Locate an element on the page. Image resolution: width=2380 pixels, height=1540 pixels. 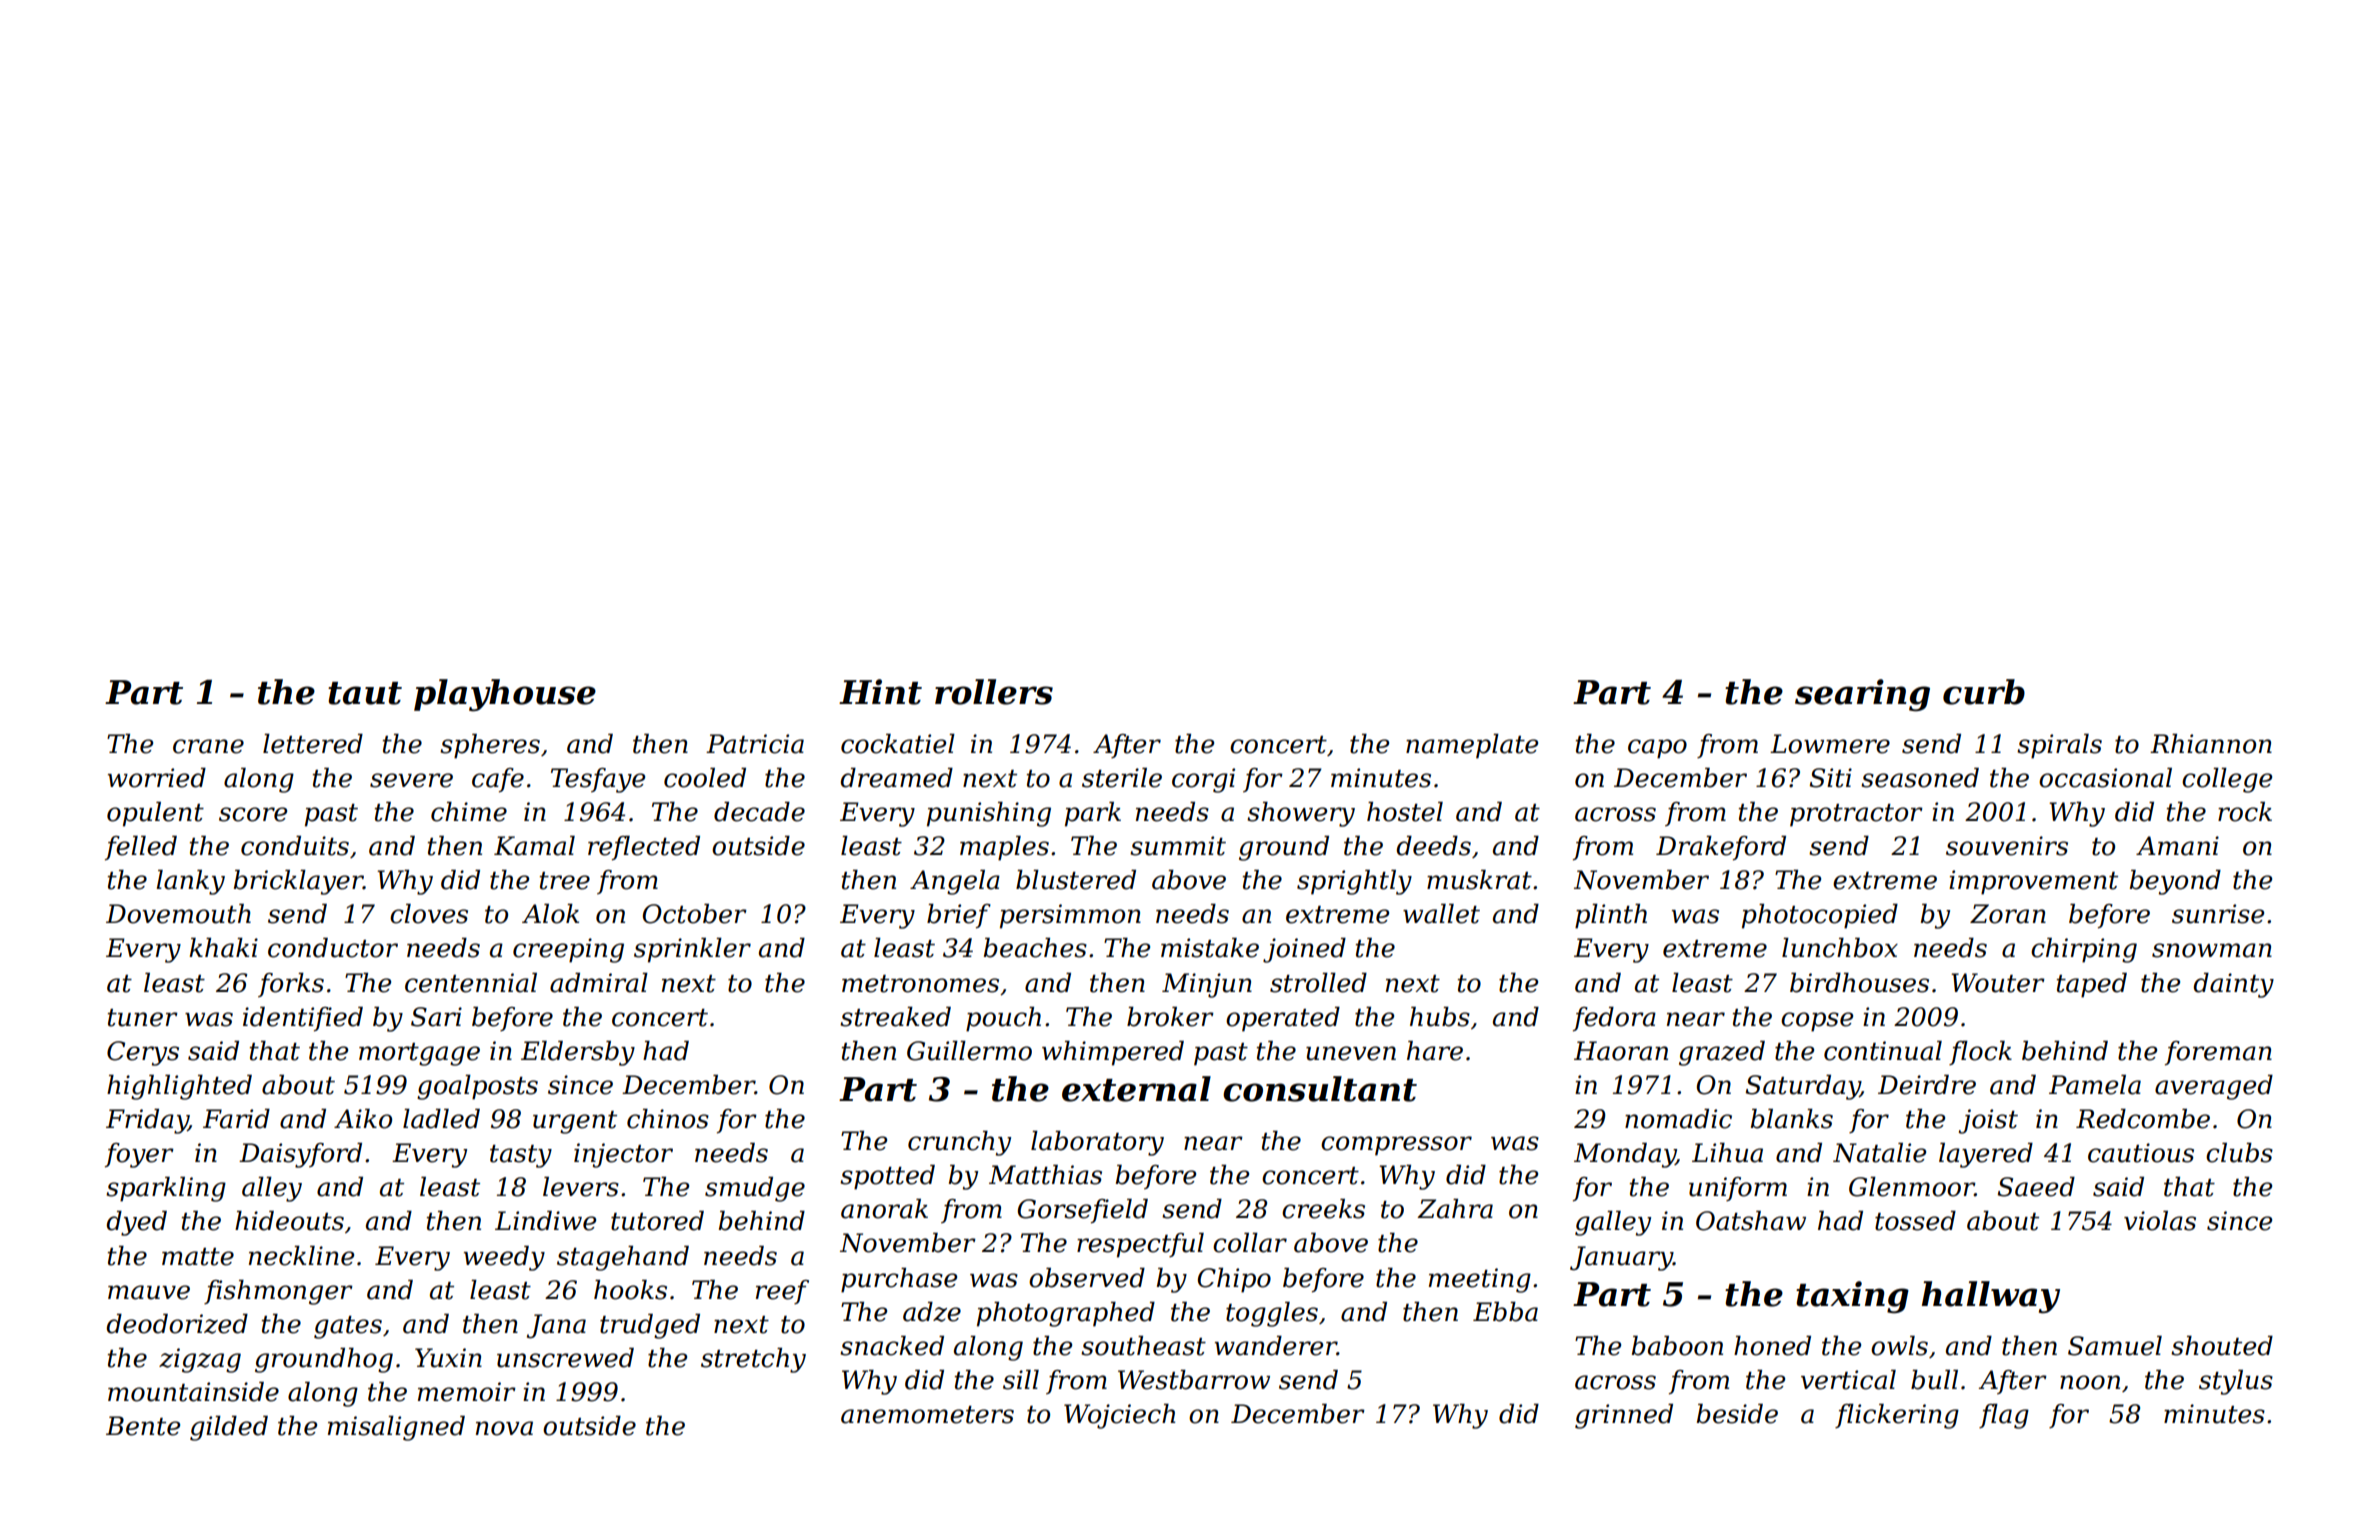
Pamela is located at coordinates (2095, 1085).
